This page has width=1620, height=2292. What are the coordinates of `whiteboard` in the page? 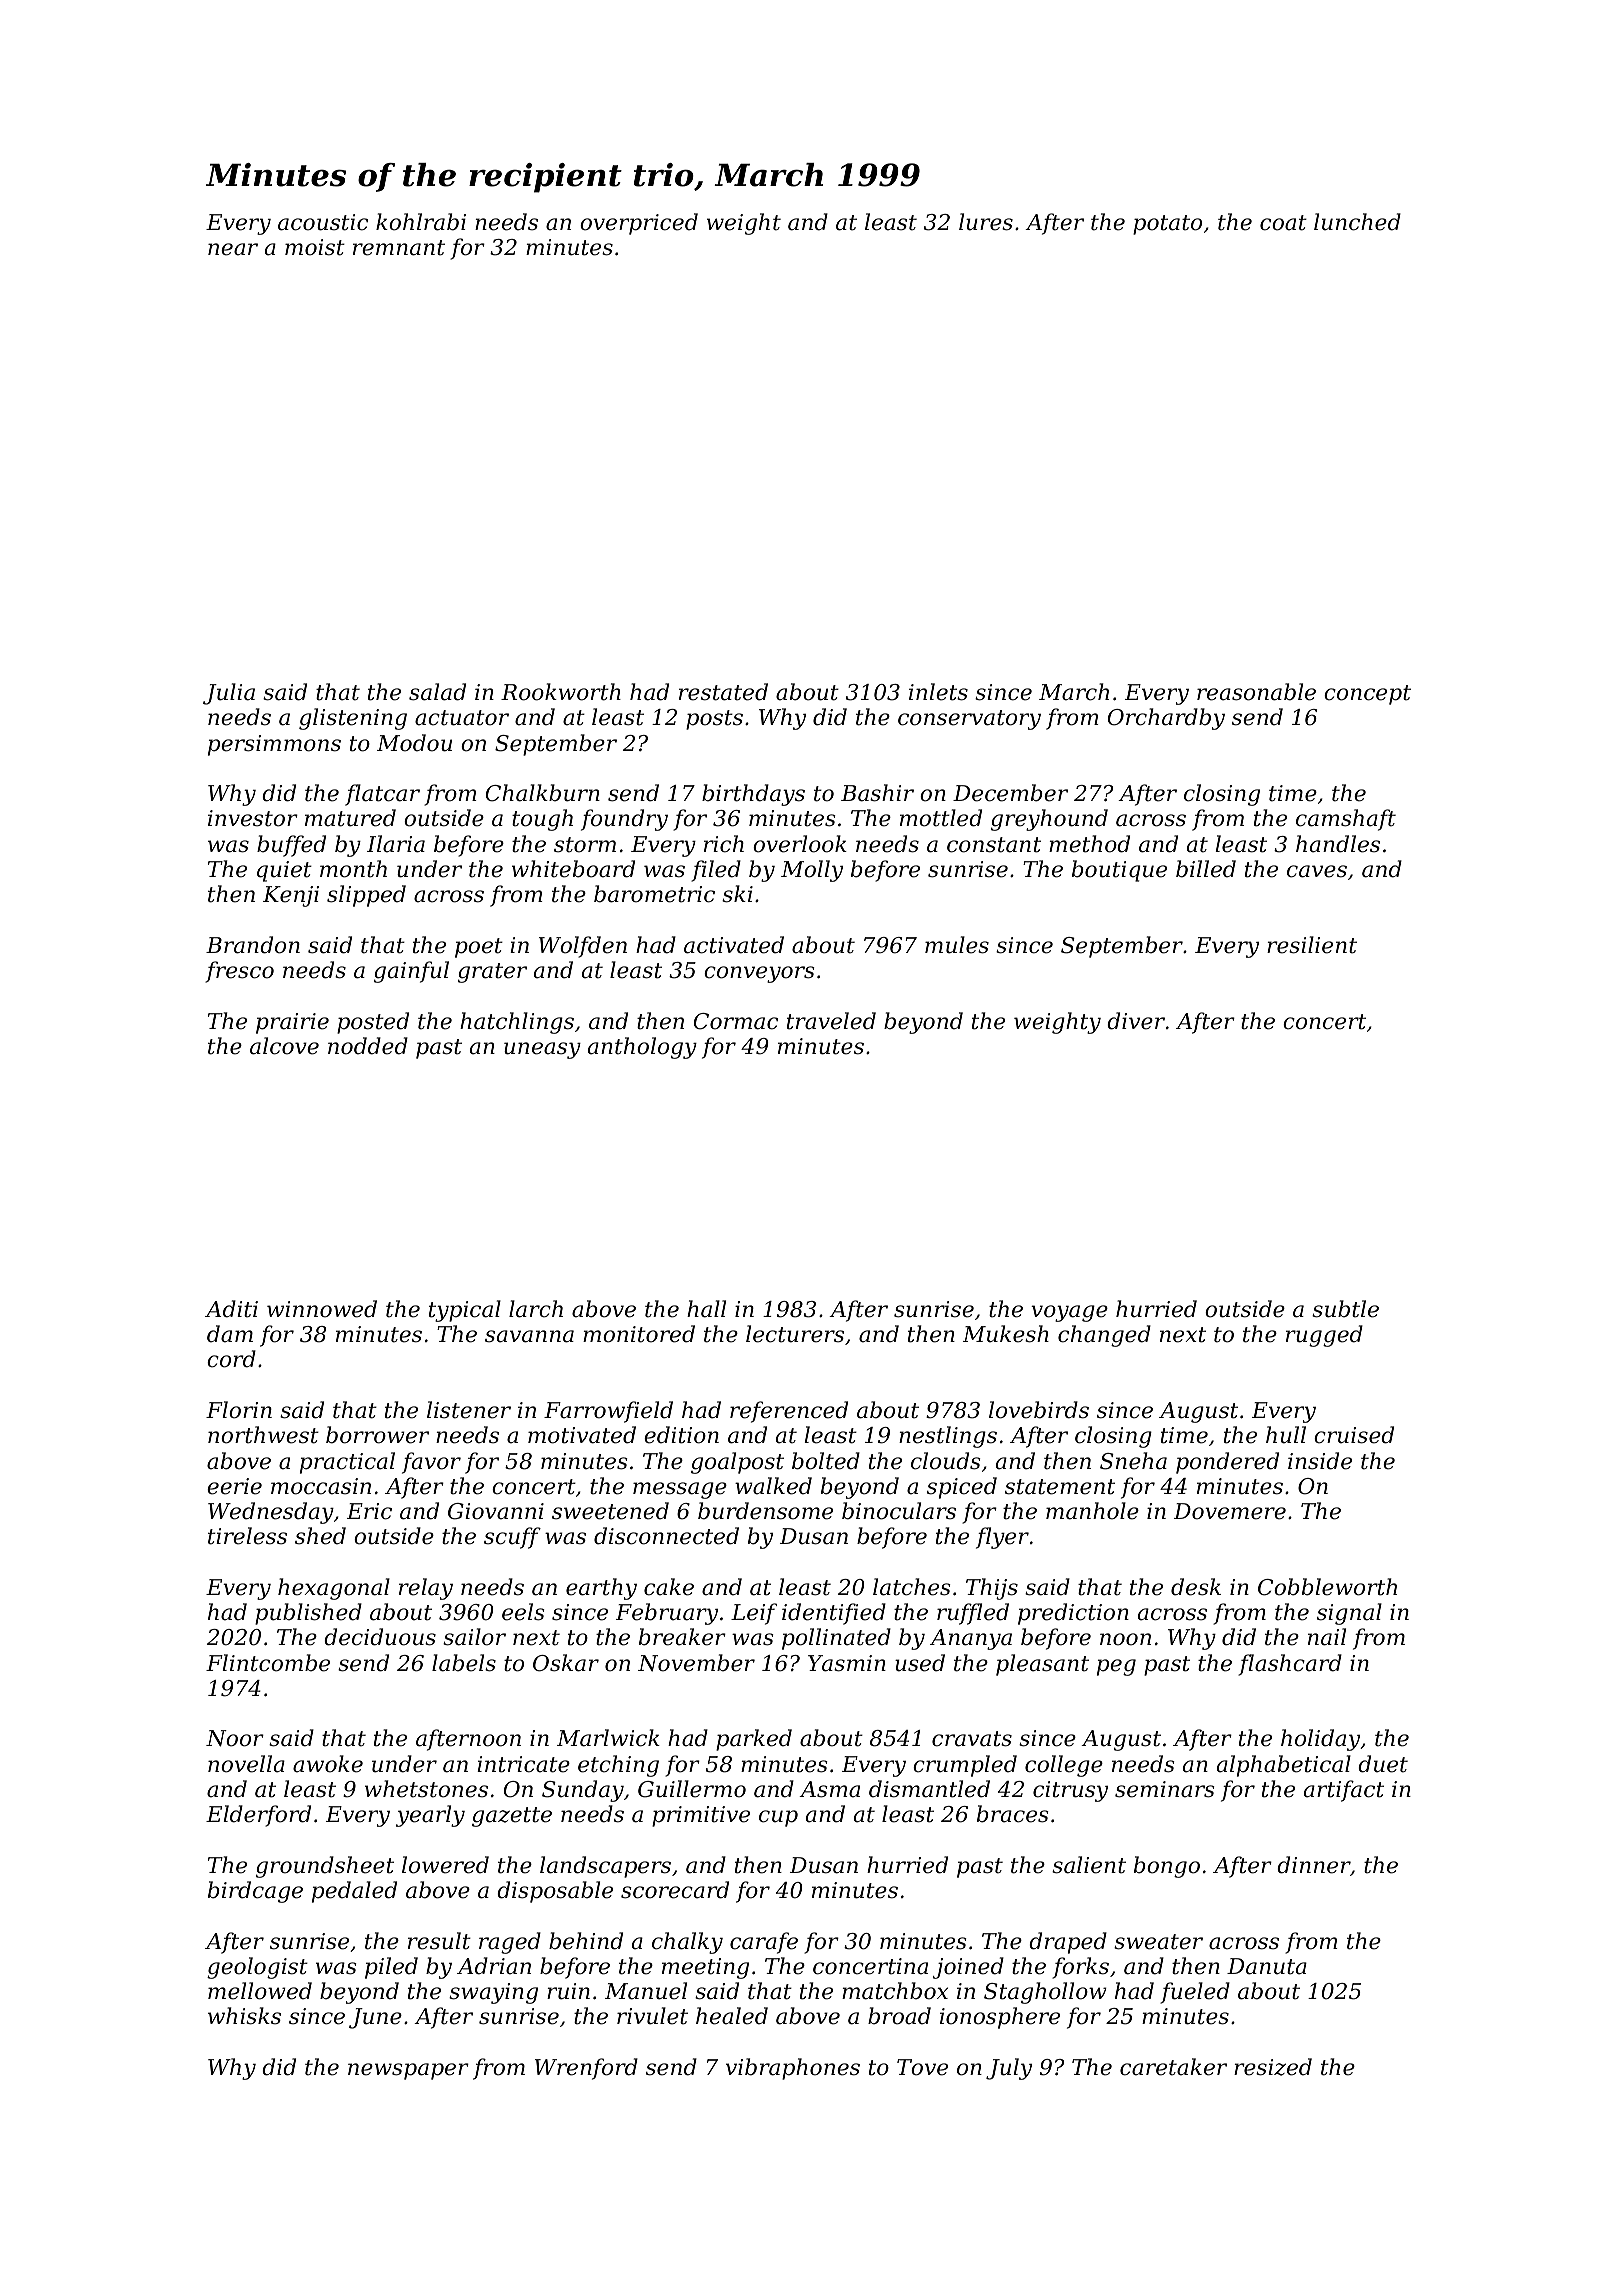 It's located at (573, 869).
